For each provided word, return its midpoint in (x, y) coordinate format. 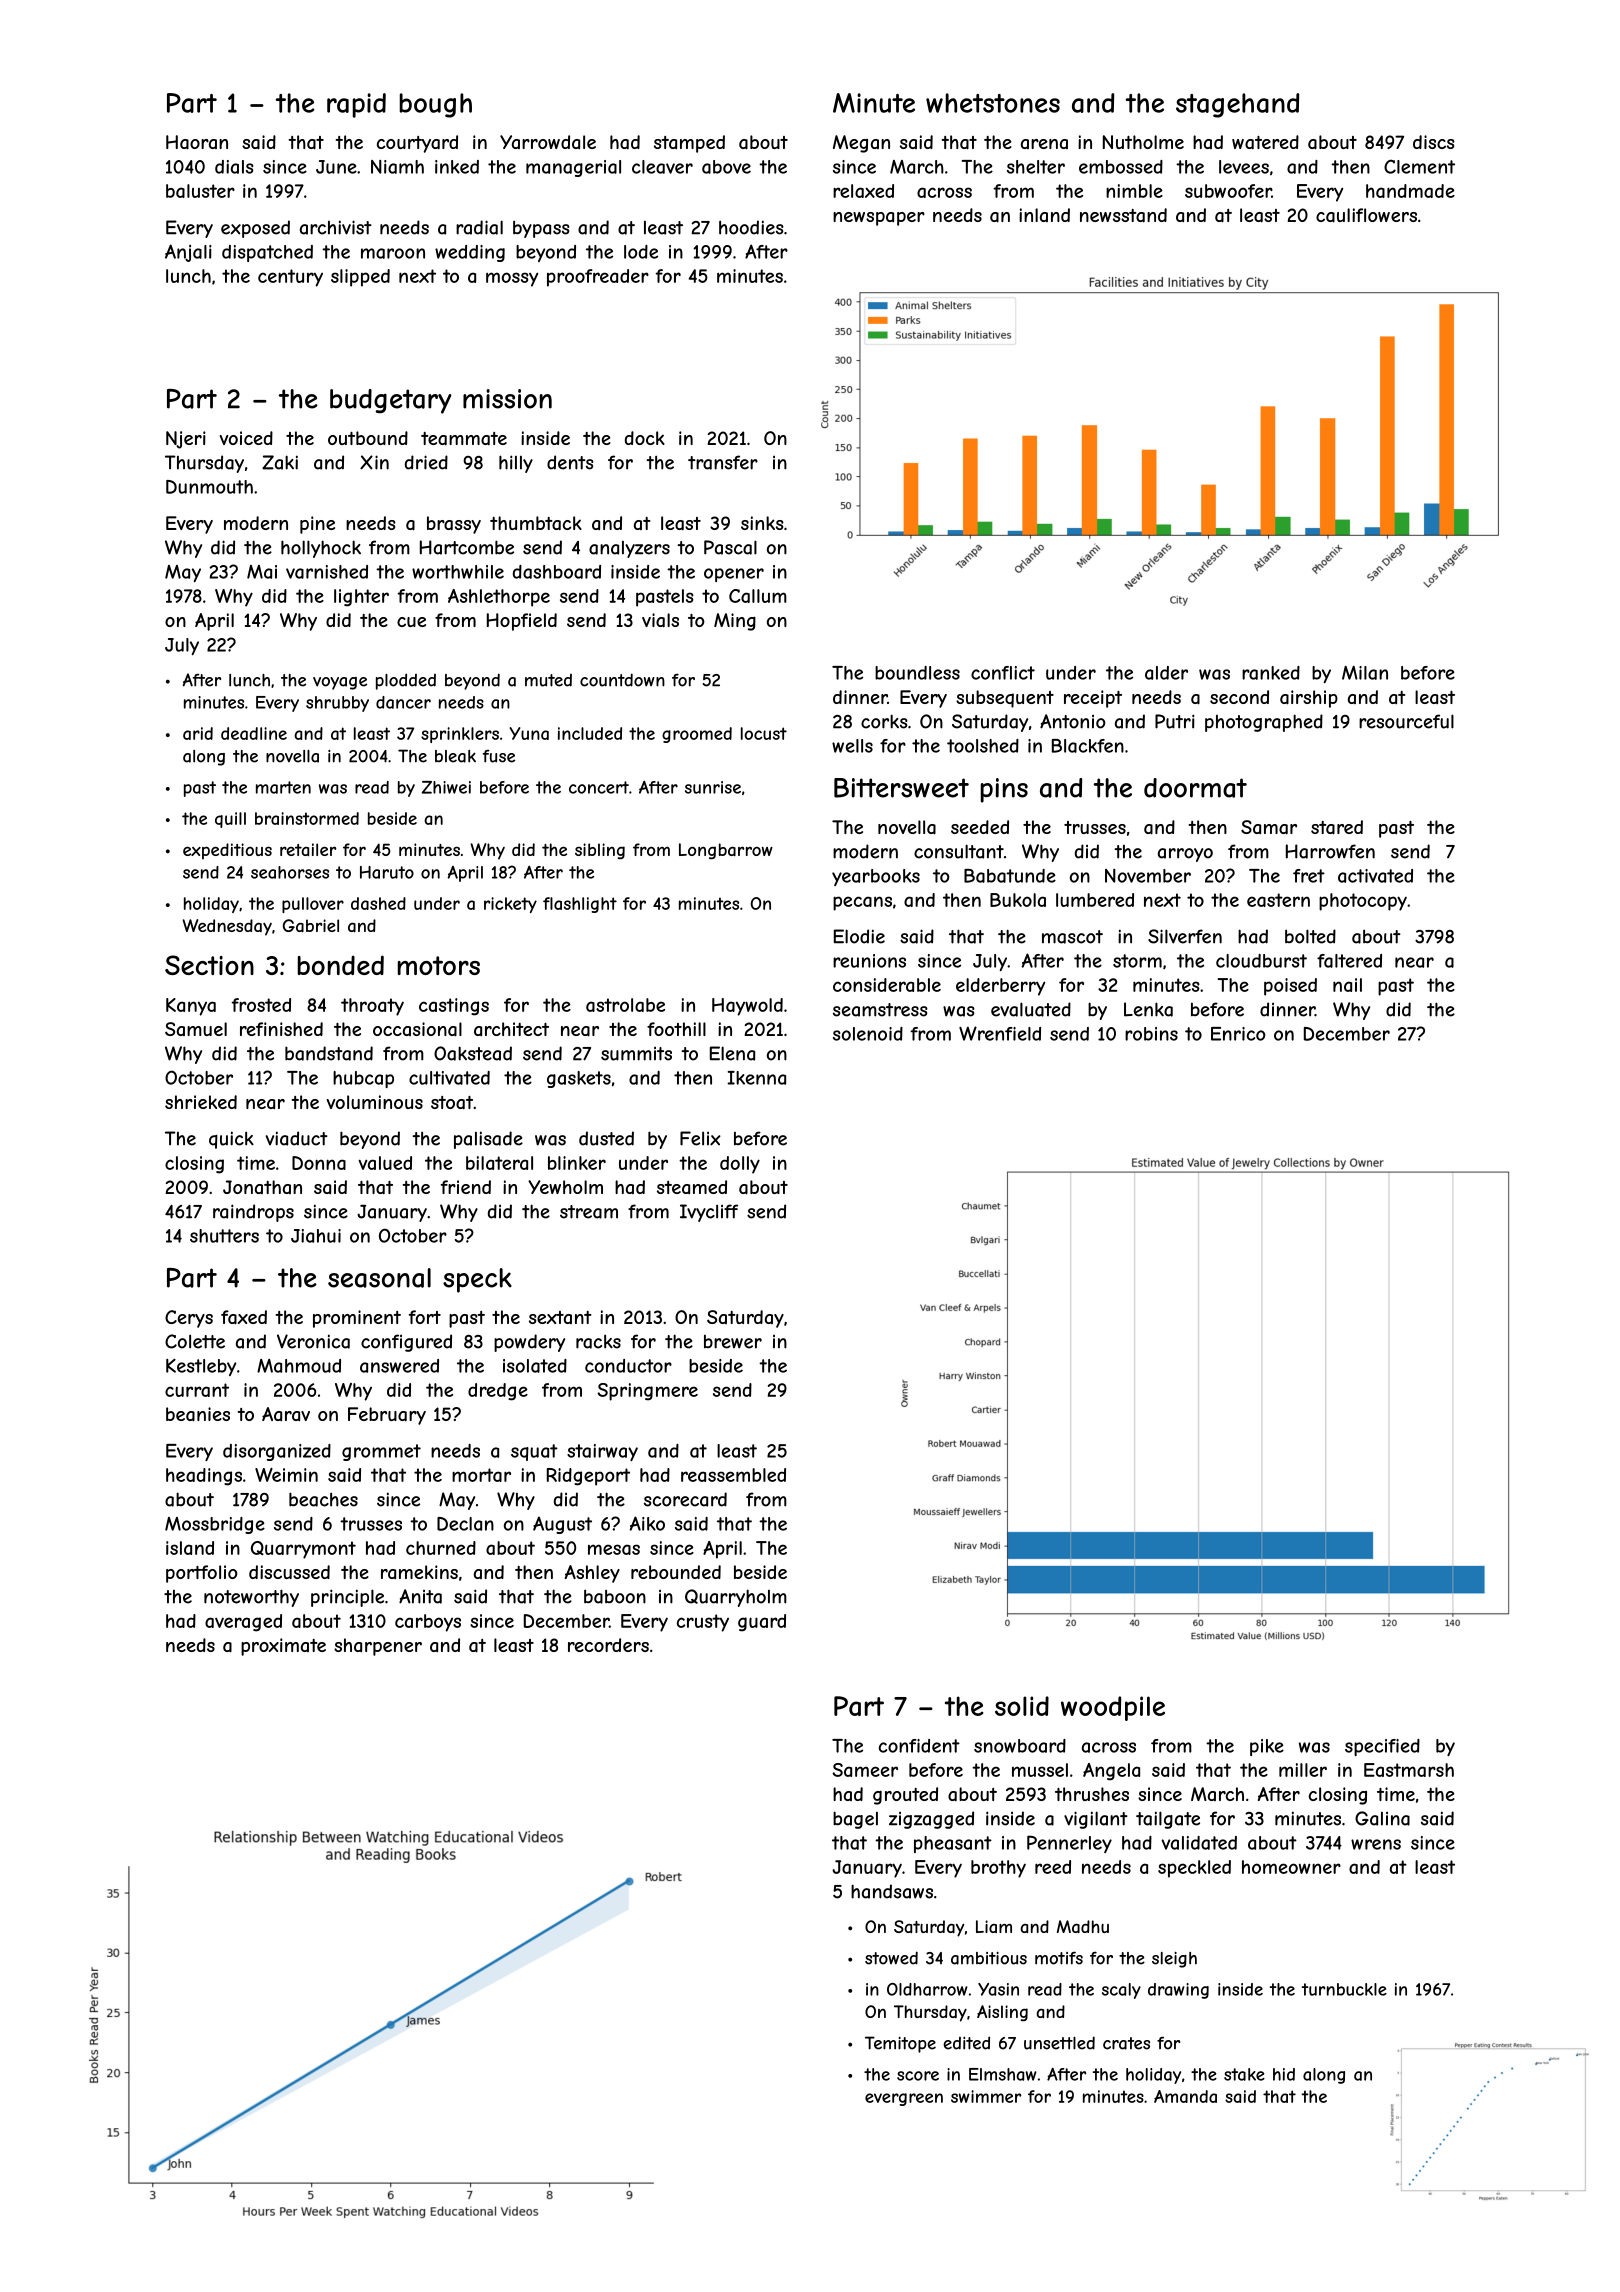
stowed (891, 1958)
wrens (1376, 1844)
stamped (689, 144)
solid (1022, 1706)
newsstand (1123, 215)
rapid (356, 105)
